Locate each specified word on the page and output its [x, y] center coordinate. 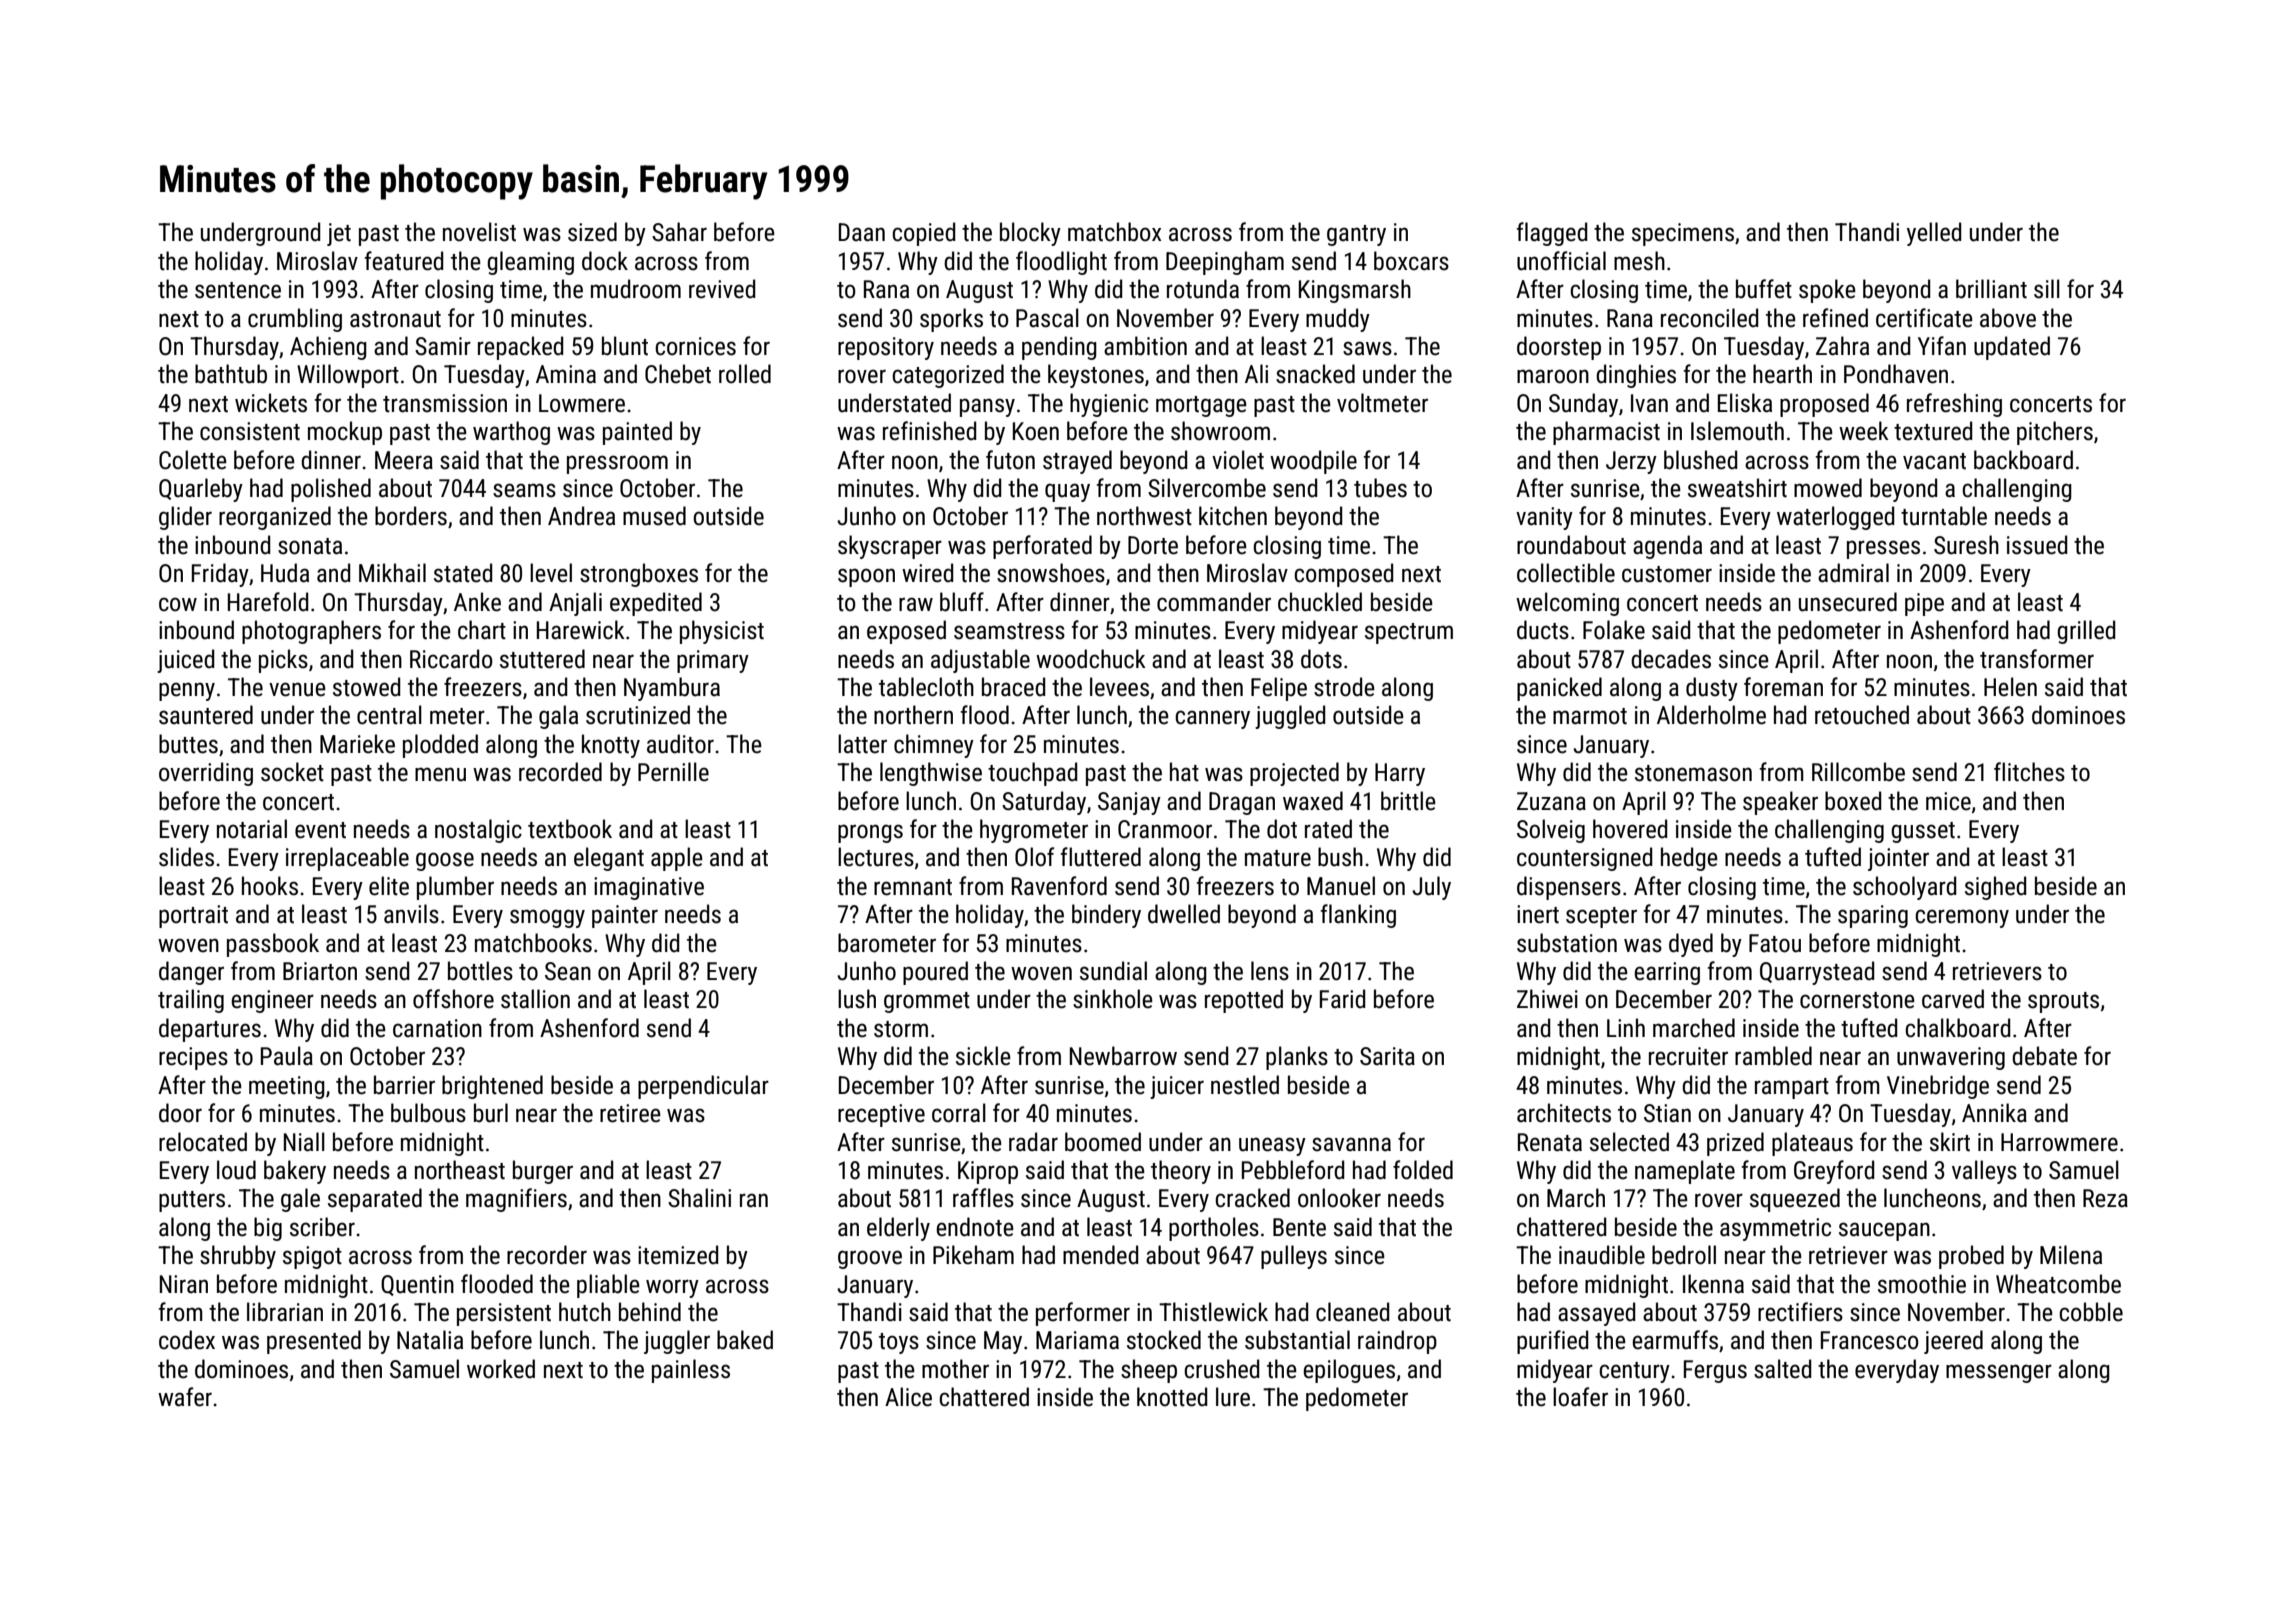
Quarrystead [1817, 973]
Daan [862, 232]
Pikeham [973, 1255]
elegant [609, 859]
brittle [1408, 801]
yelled [1934, 234]
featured [404, 261]
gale [300, 1200]
